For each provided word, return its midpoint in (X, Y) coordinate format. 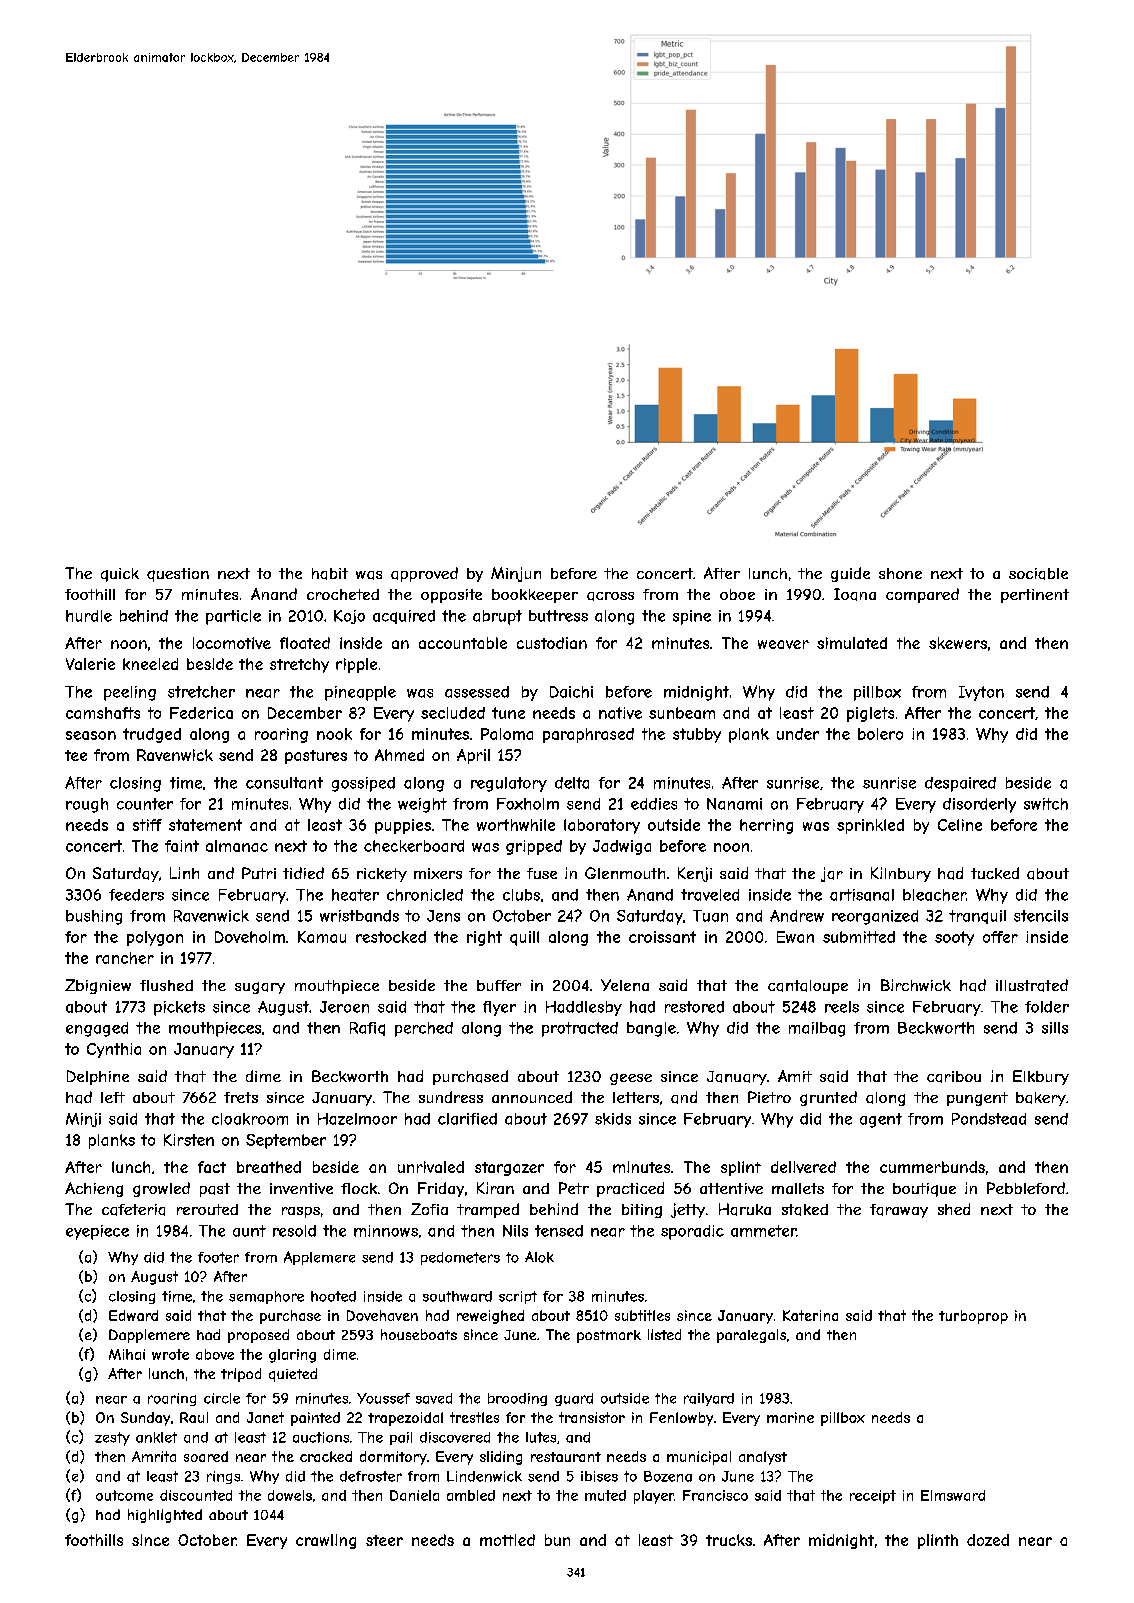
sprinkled (870, 826)
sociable (1038, 574)
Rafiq (367, 1029)
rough (87, 805)
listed (664, 1334)
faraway (899, 1211)
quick (120, 575)
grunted (828, 1098)
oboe (737, 594)
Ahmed (399, 755)
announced (532, 1097)
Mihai (127, 1354)
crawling (326, 1541)
